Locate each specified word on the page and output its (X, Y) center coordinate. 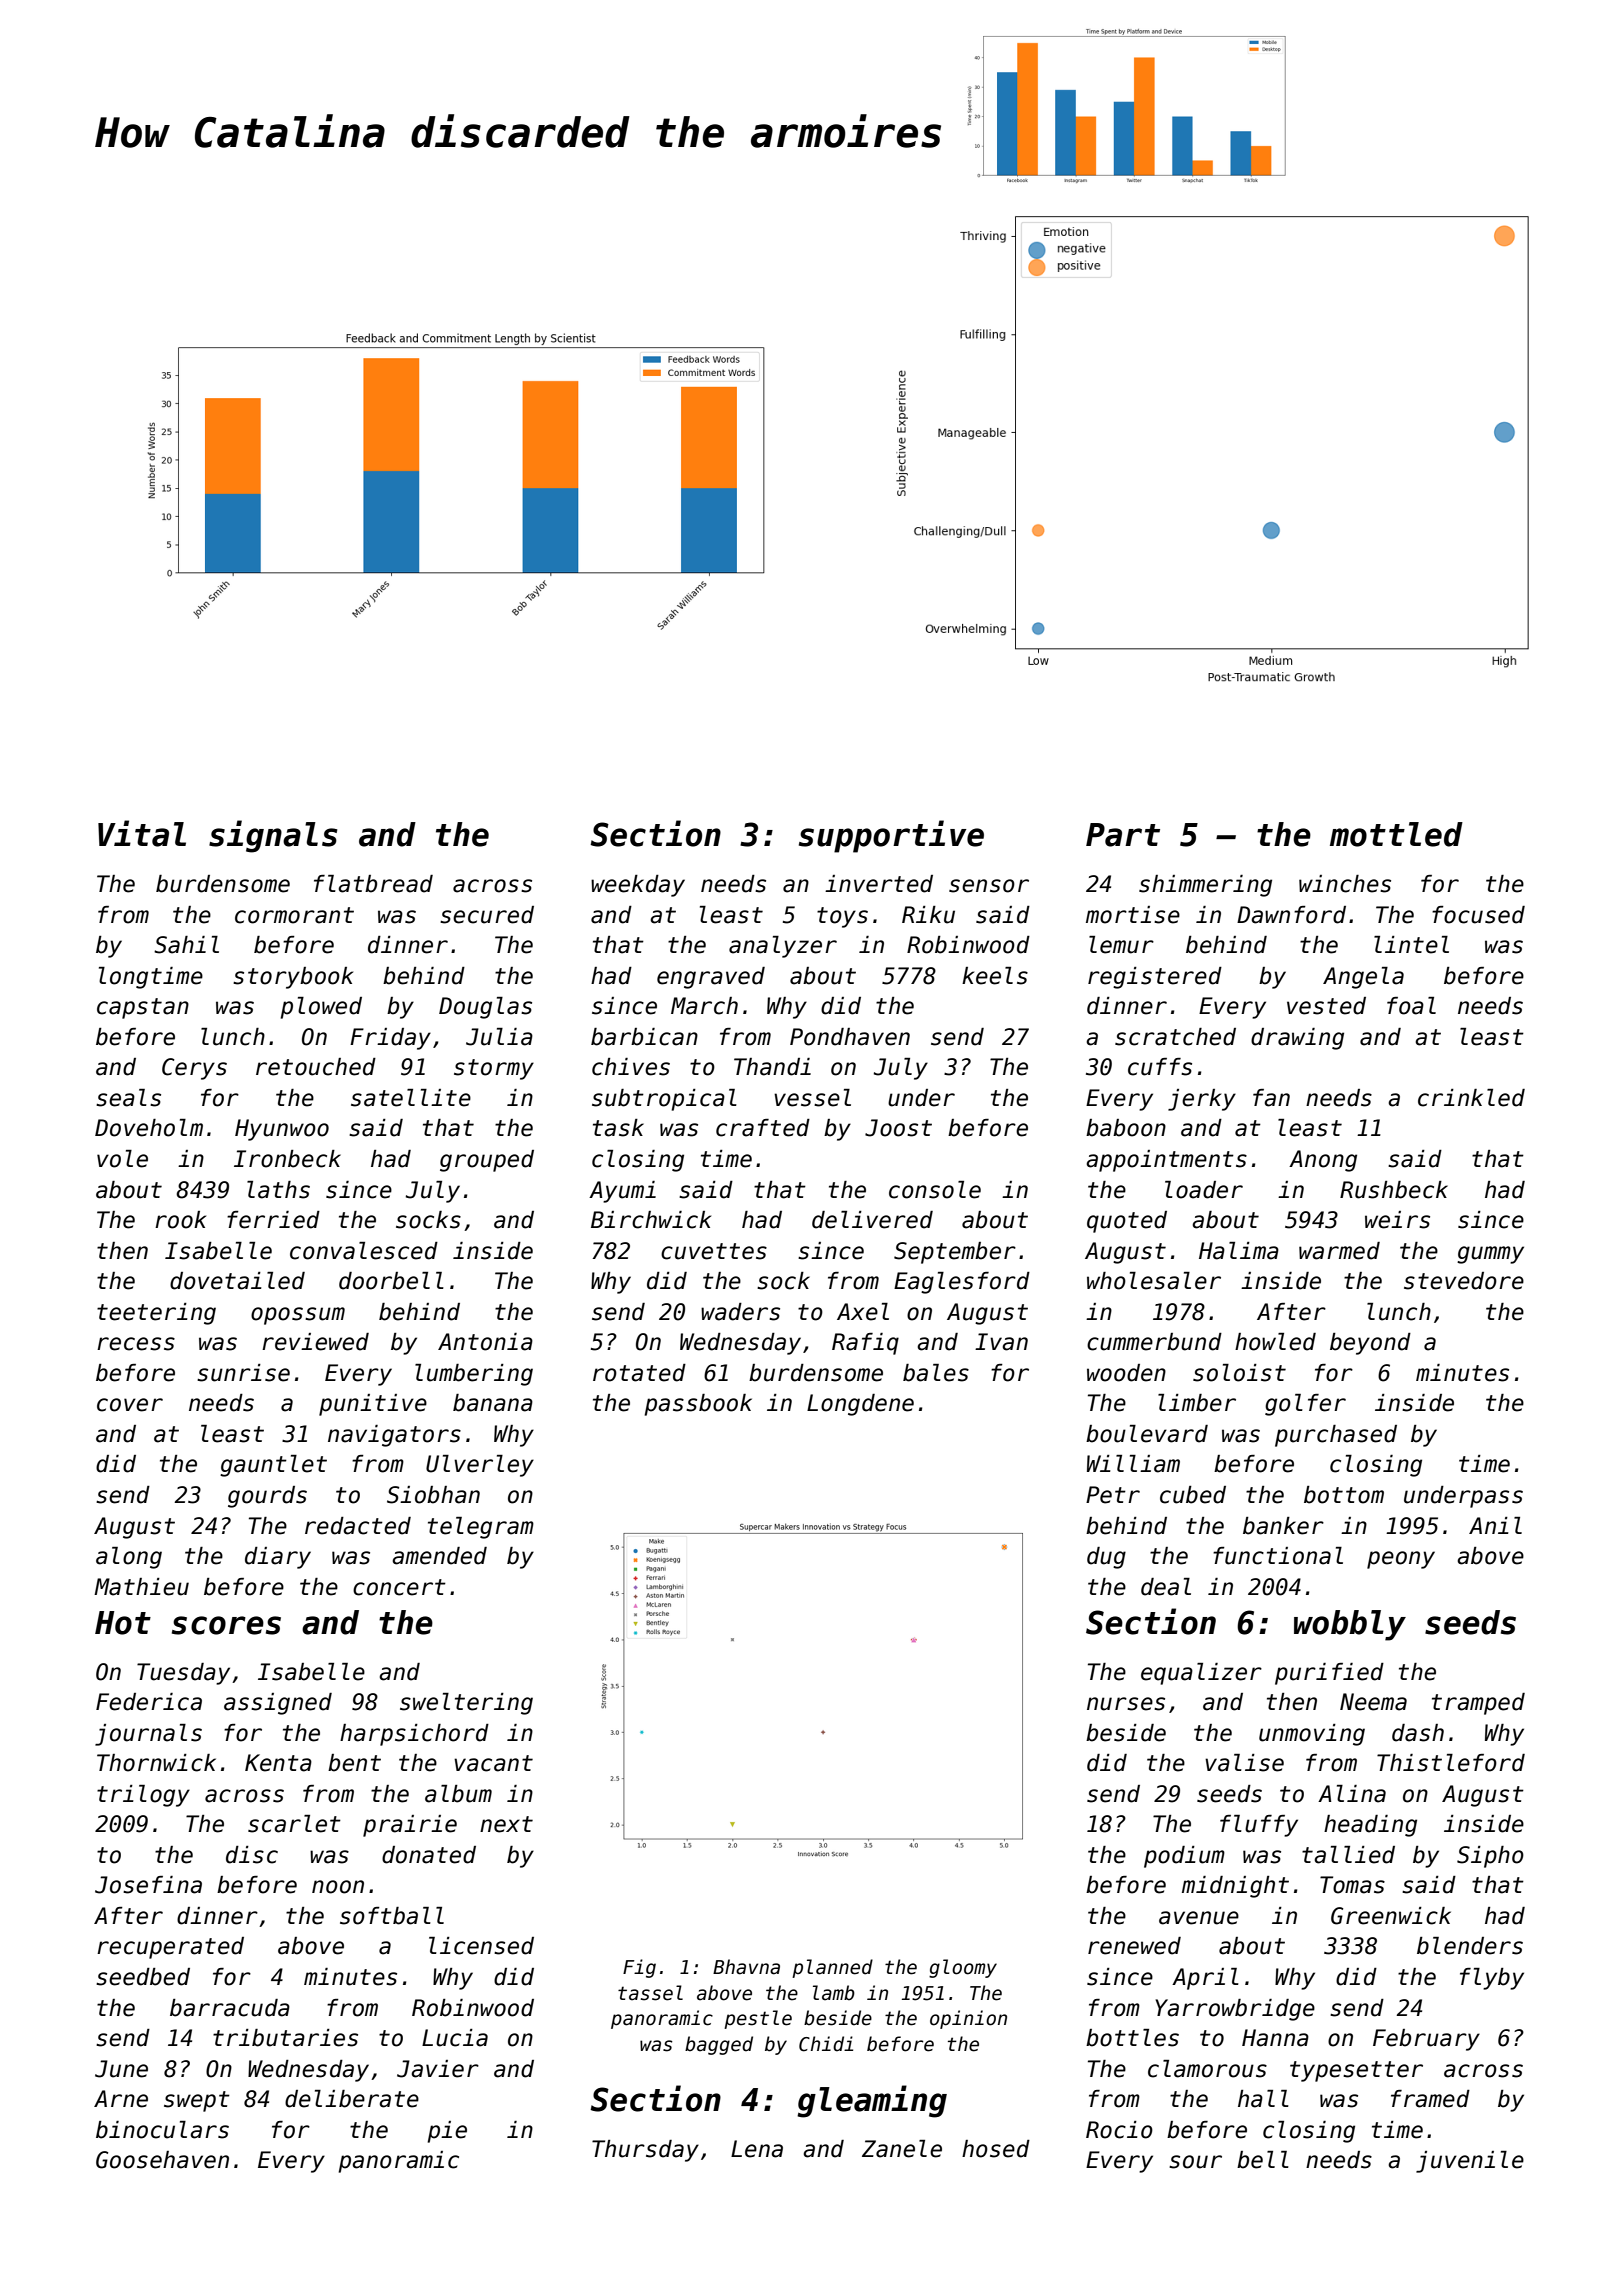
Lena (757, 2149)
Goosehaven (162, 2160)
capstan (143, 1008)
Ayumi (622, 1192)
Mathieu (141, 1587)
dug (1106, 1558)
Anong (1323, 1161)
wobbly (1350, 1625)
